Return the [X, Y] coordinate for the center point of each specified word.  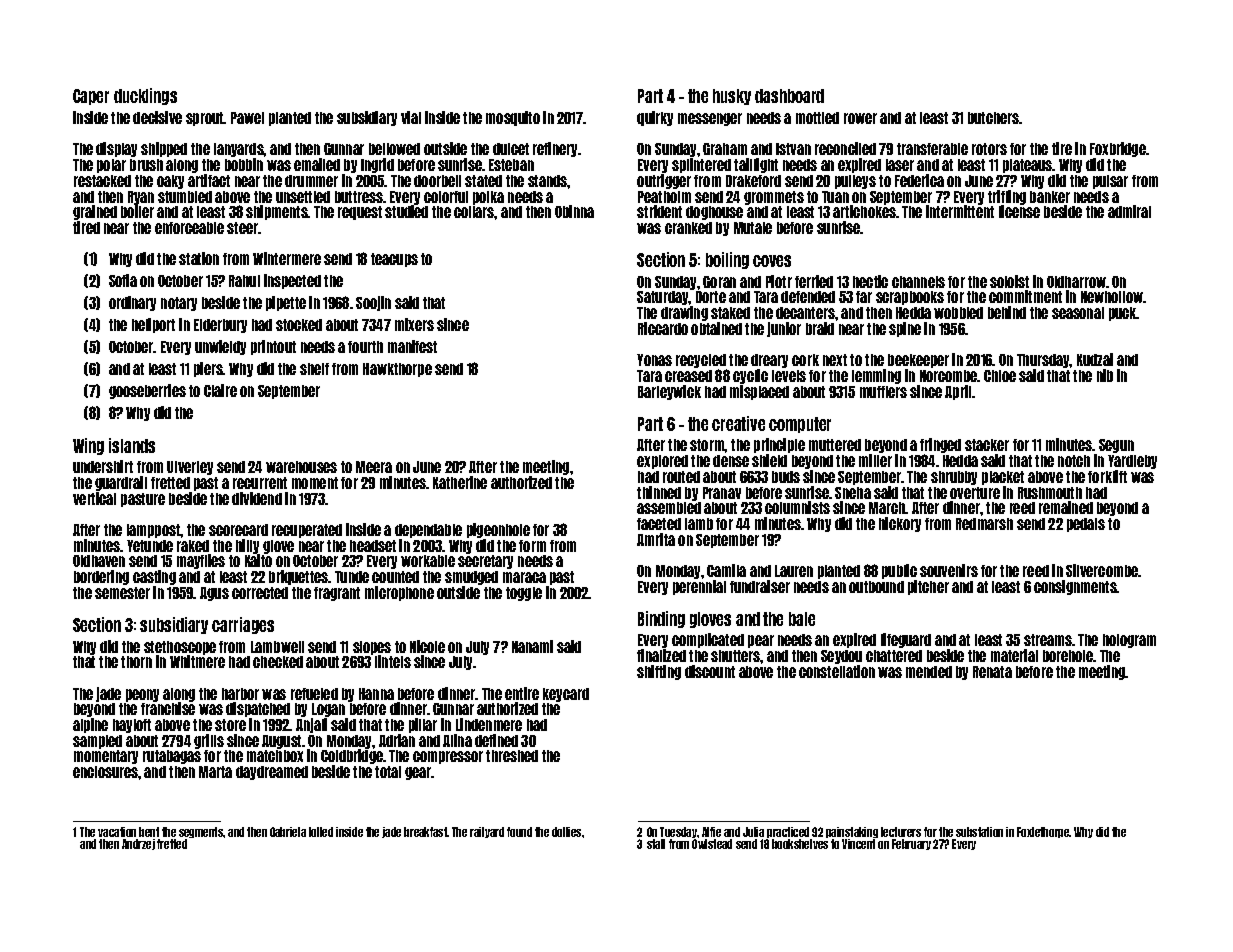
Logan [328, 710]
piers [208, 369]
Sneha [853, 493]
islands [132, 445]
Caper [91, 97]
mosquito [513, 118]
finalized [661, 655]
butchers [993, 118]
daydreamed [272, 773]
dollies [566, 832]
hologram [1129, 641]
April [958, 392]
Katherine [460, 482]
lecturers [901, 832]
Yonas [654, 360]
